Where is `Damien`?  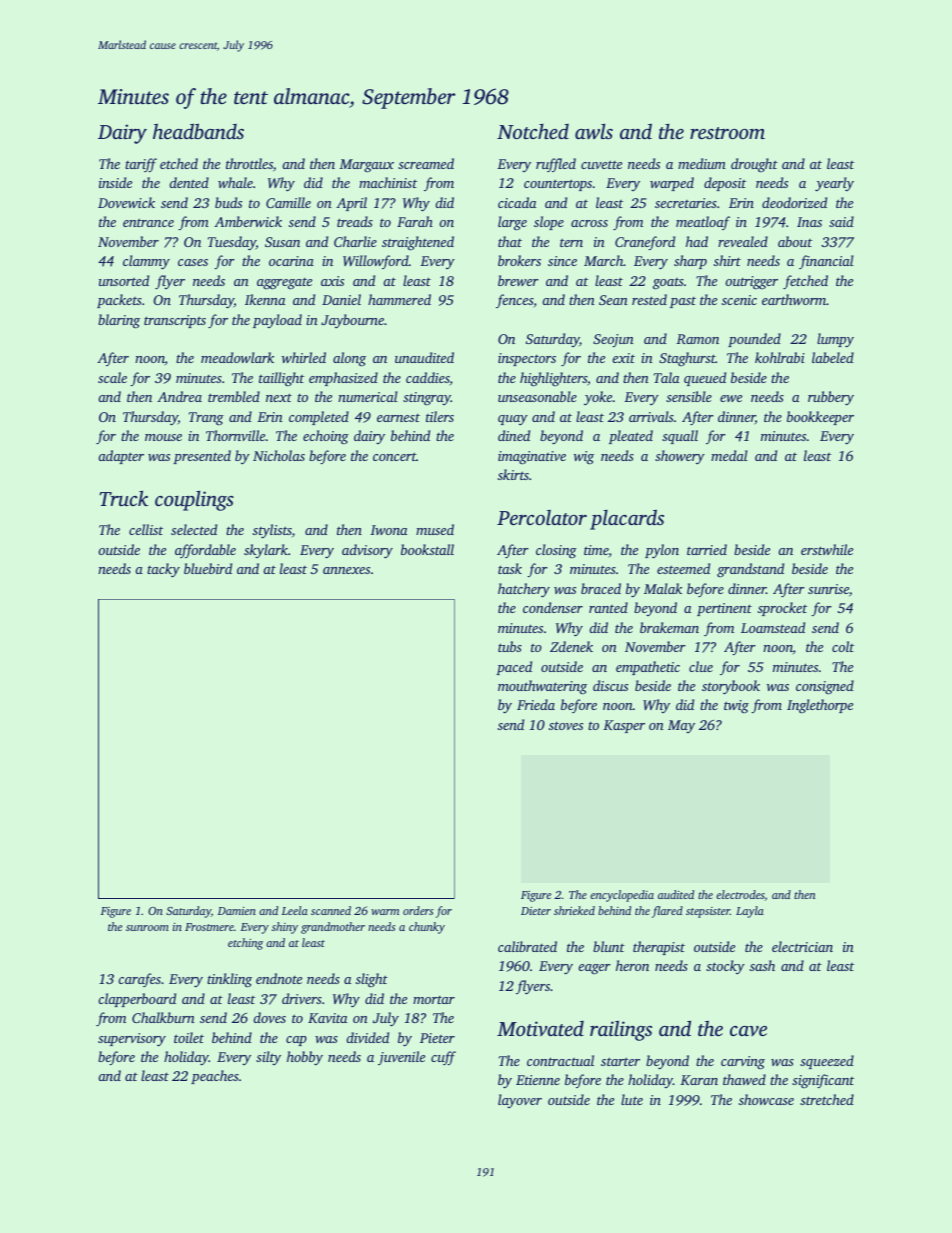 Damien is located at coordinates (237, 911).
